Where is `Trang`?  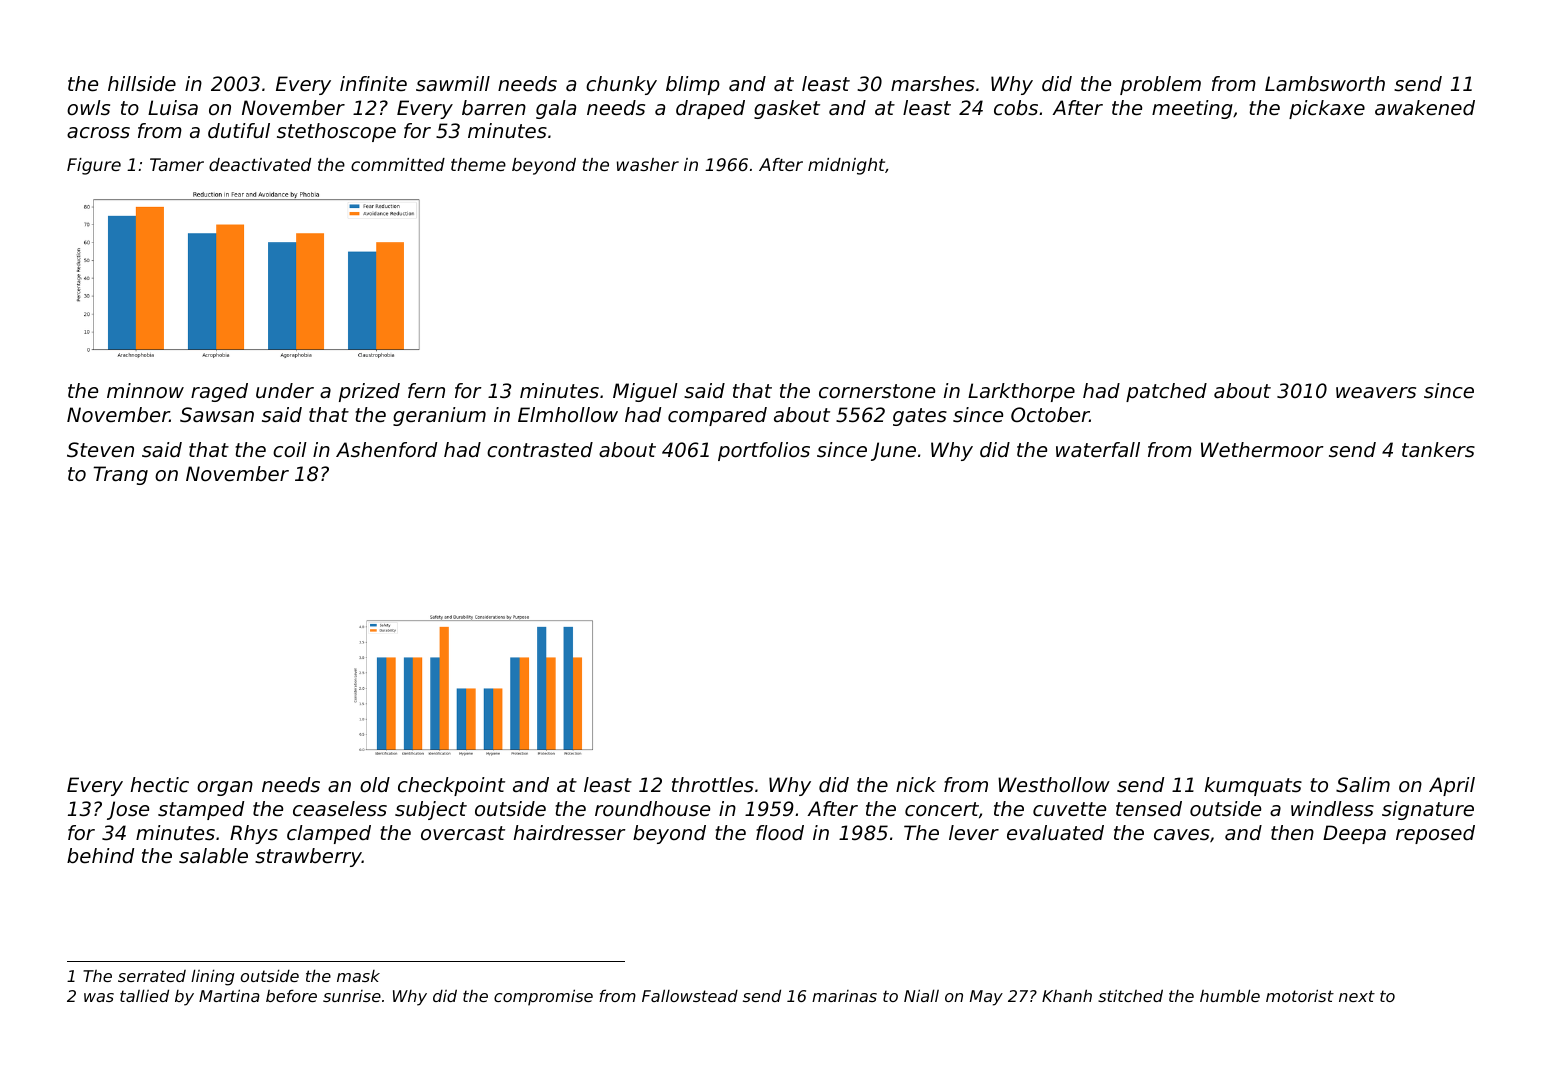
Trang is located at coordinates (120, 475).
